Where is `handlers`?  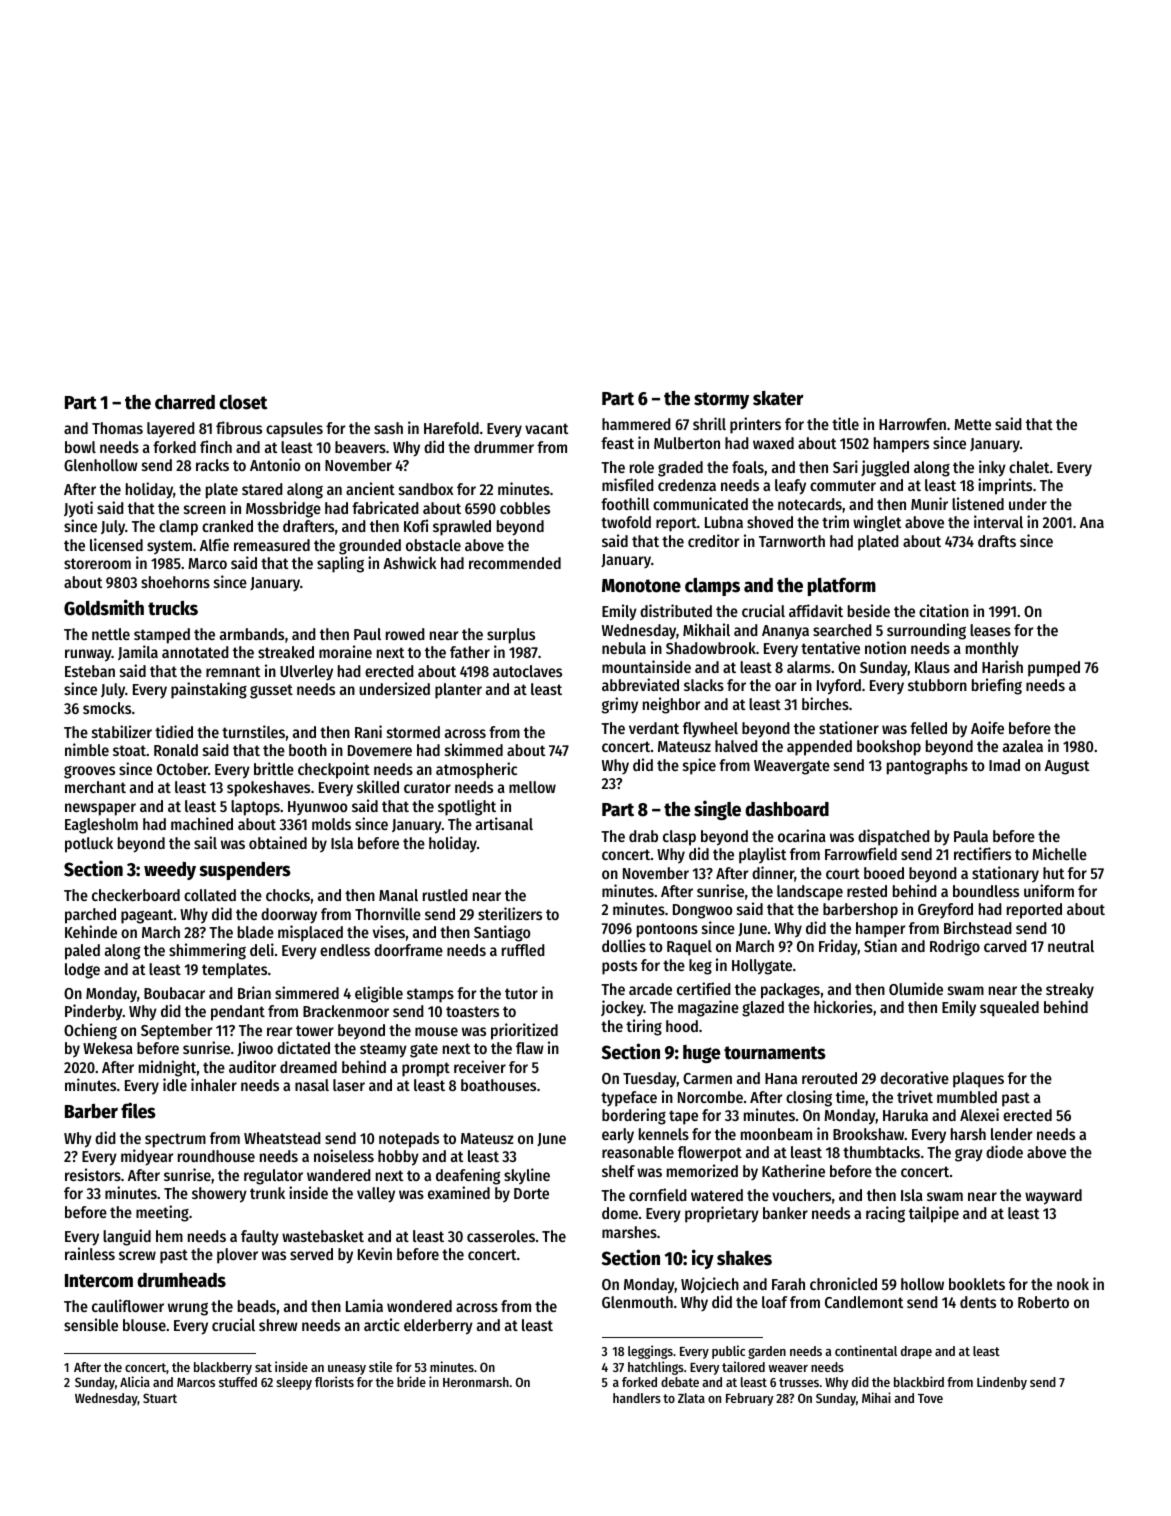 handlers is located at coordinates (637, 1398).
